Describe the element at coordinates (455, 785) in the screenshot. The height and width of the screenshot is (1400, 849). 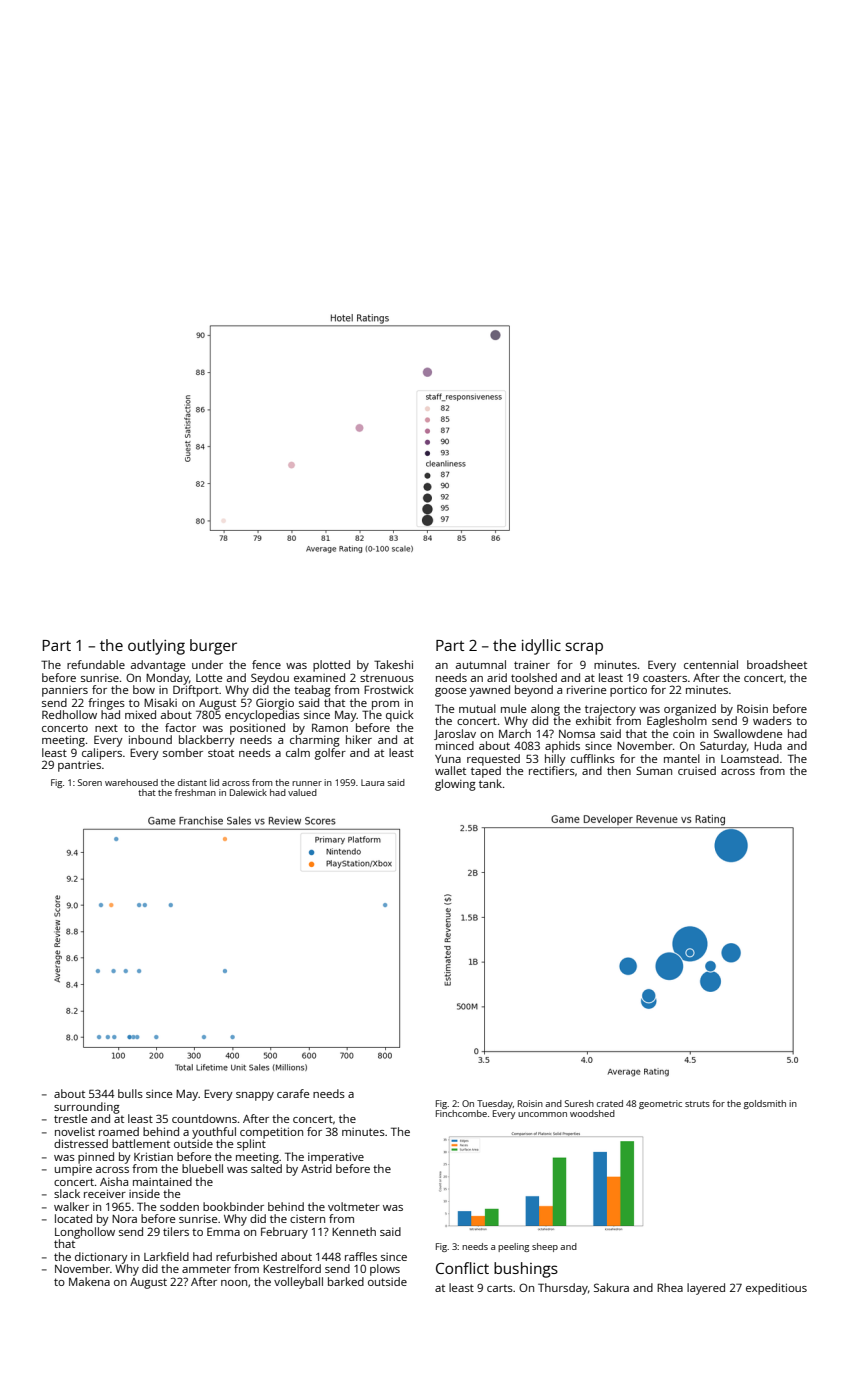
I see `glowing` at that location.
